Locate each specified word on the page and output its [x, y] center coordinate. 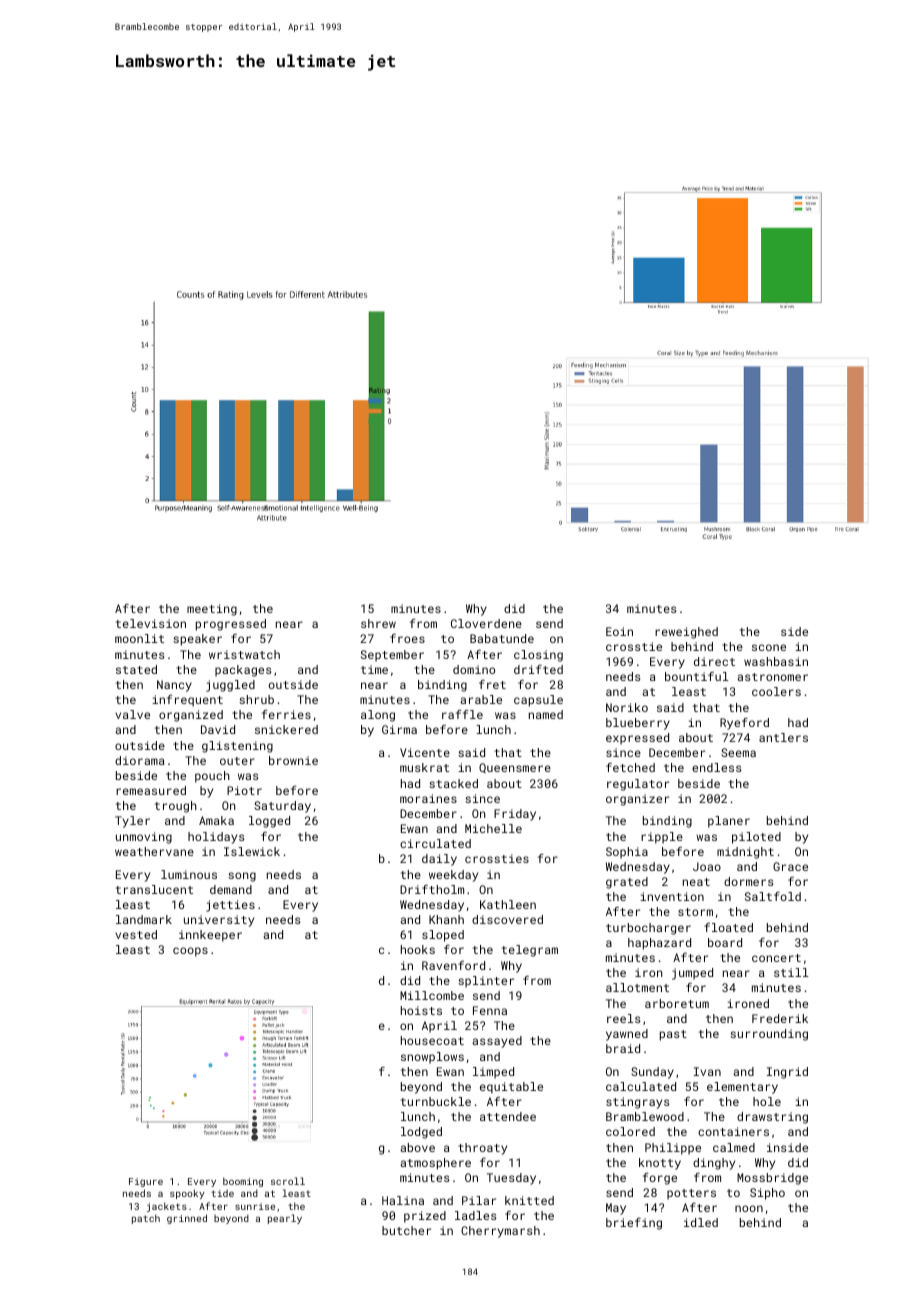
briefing [634, 1224]
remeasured [151, 790]
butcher [406, 1230]
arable [481, 699]
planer [729, 822]
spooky [187, 1194]
